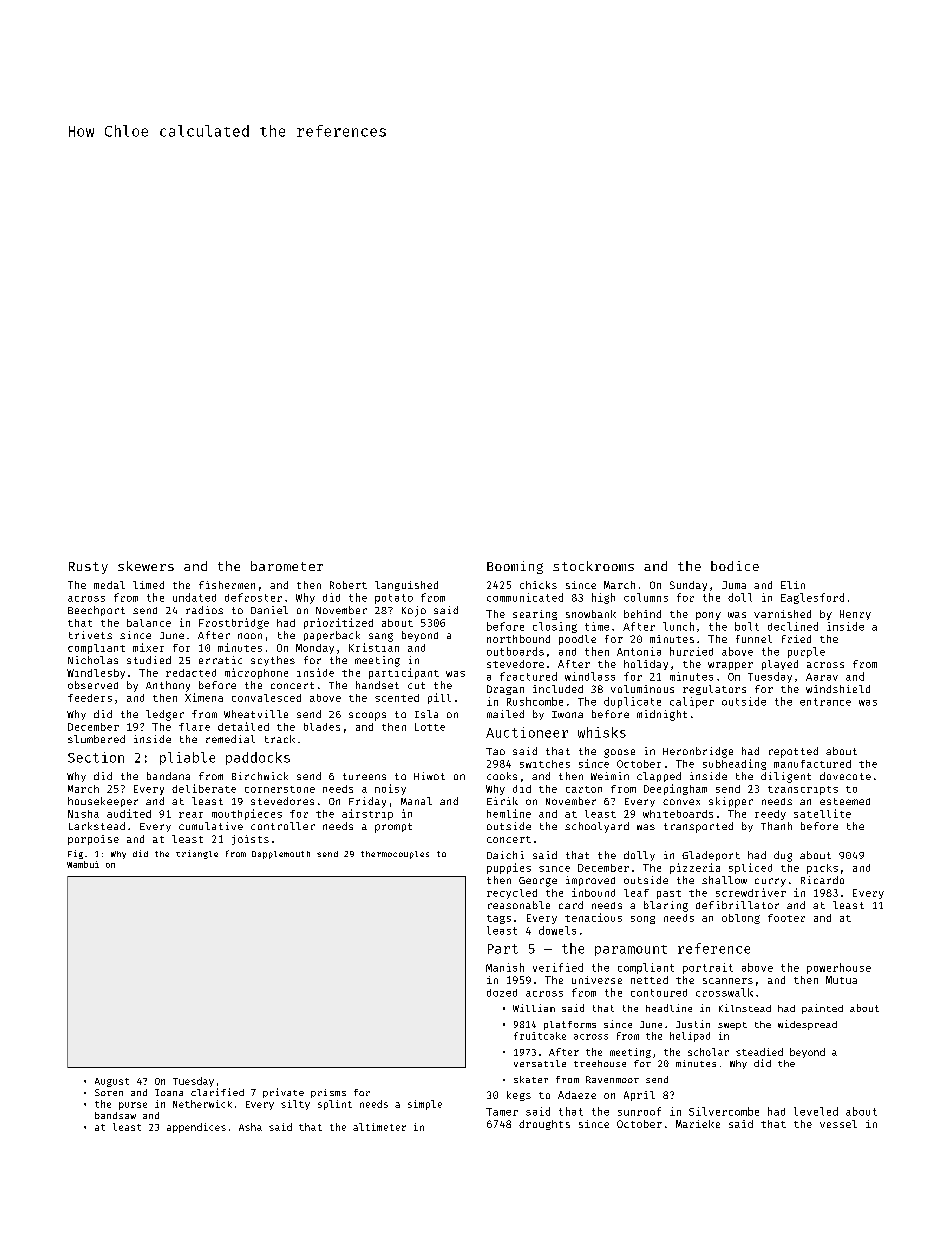 The image size is (952, 1233). I want to click on closing, so click(555, 627).
